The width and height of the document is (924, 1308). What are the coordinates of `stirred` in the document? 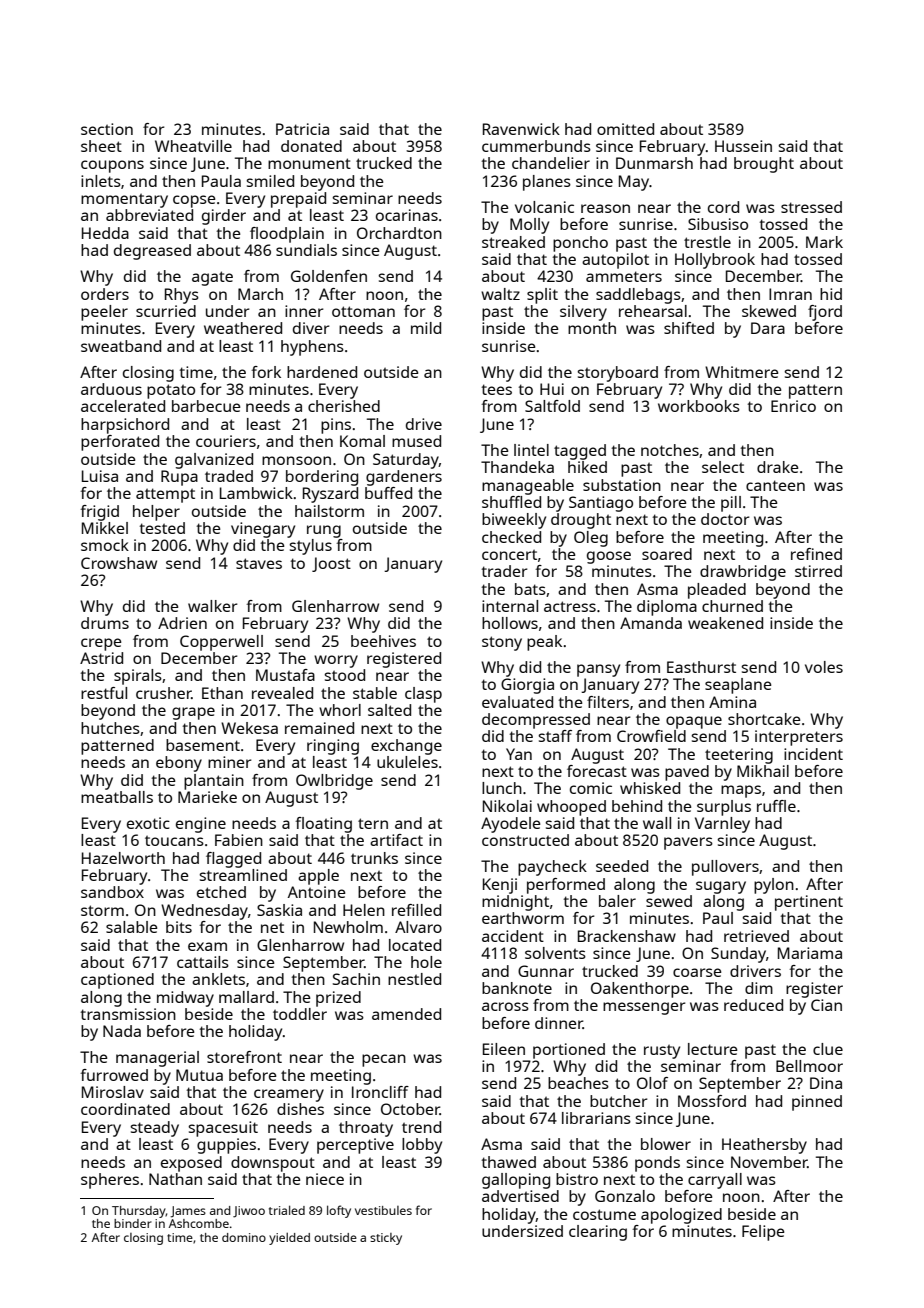 It's located at (818, 571).
